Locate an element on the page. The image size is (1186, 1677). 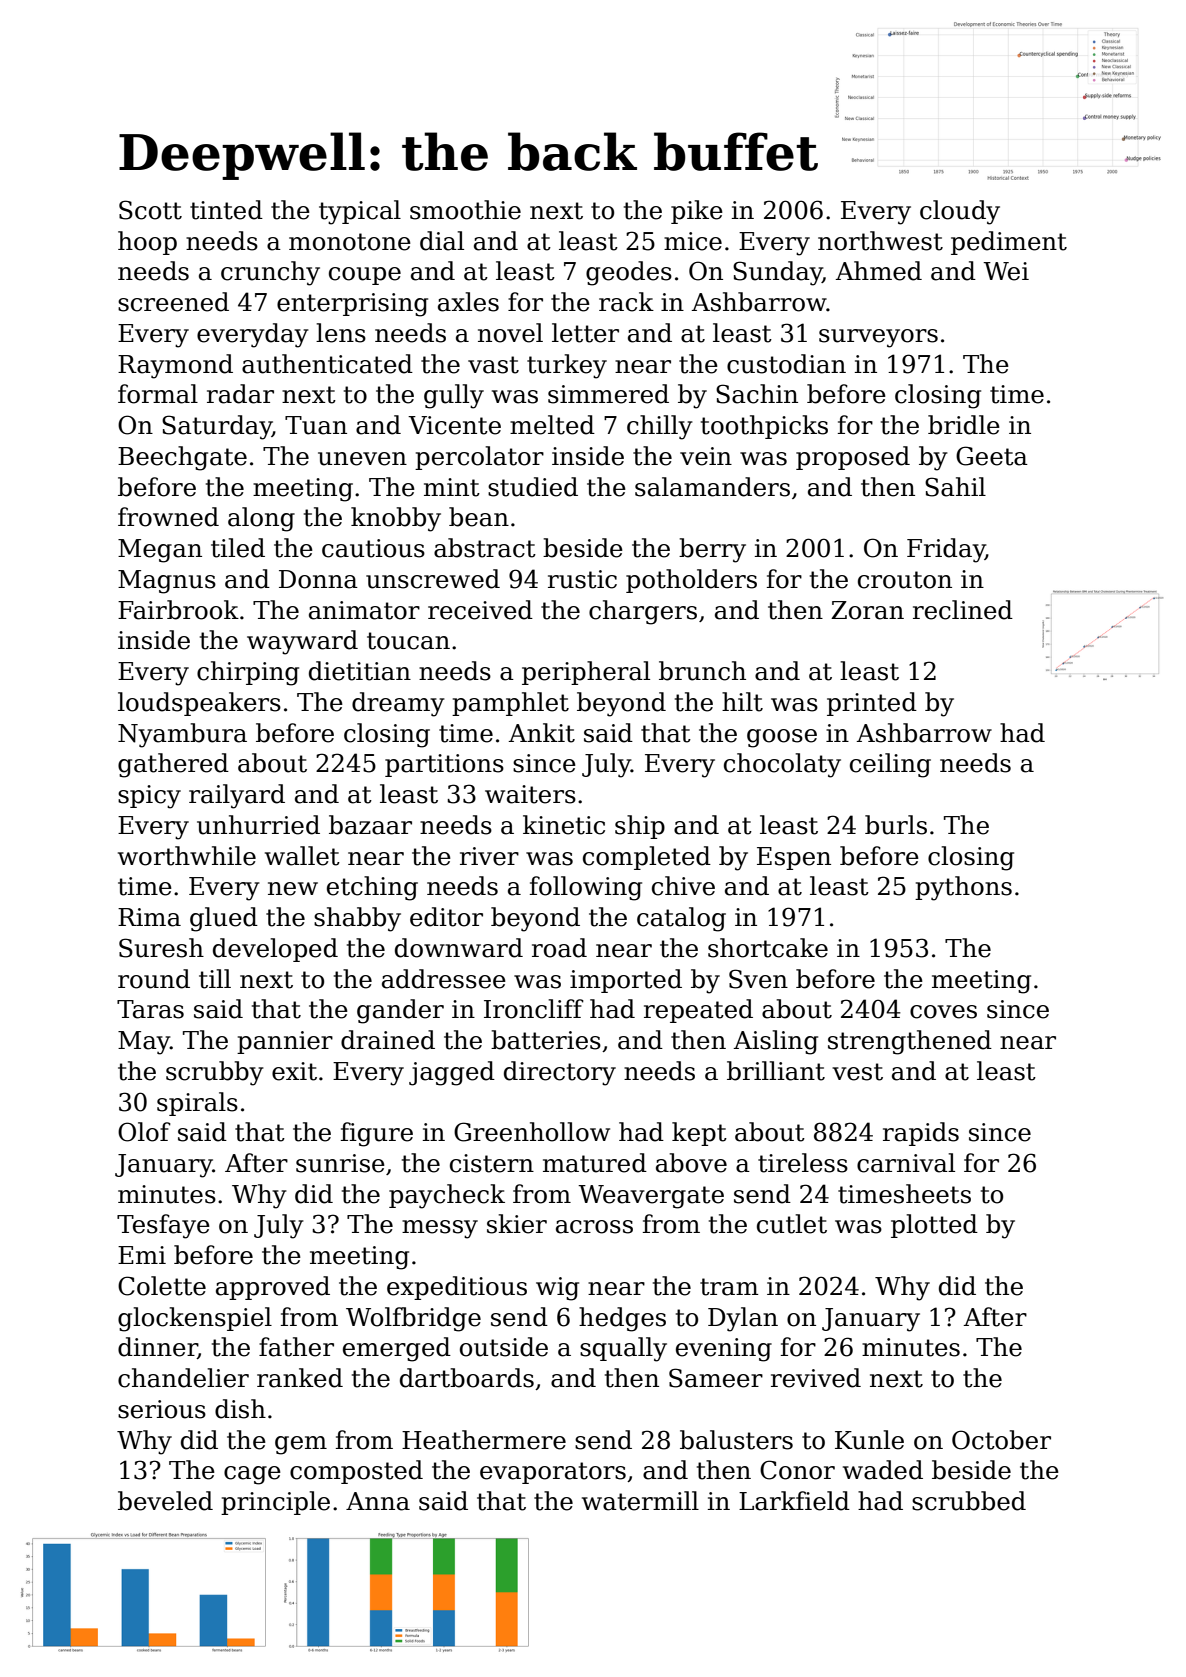
dial is located at coordinates (442, 241).
